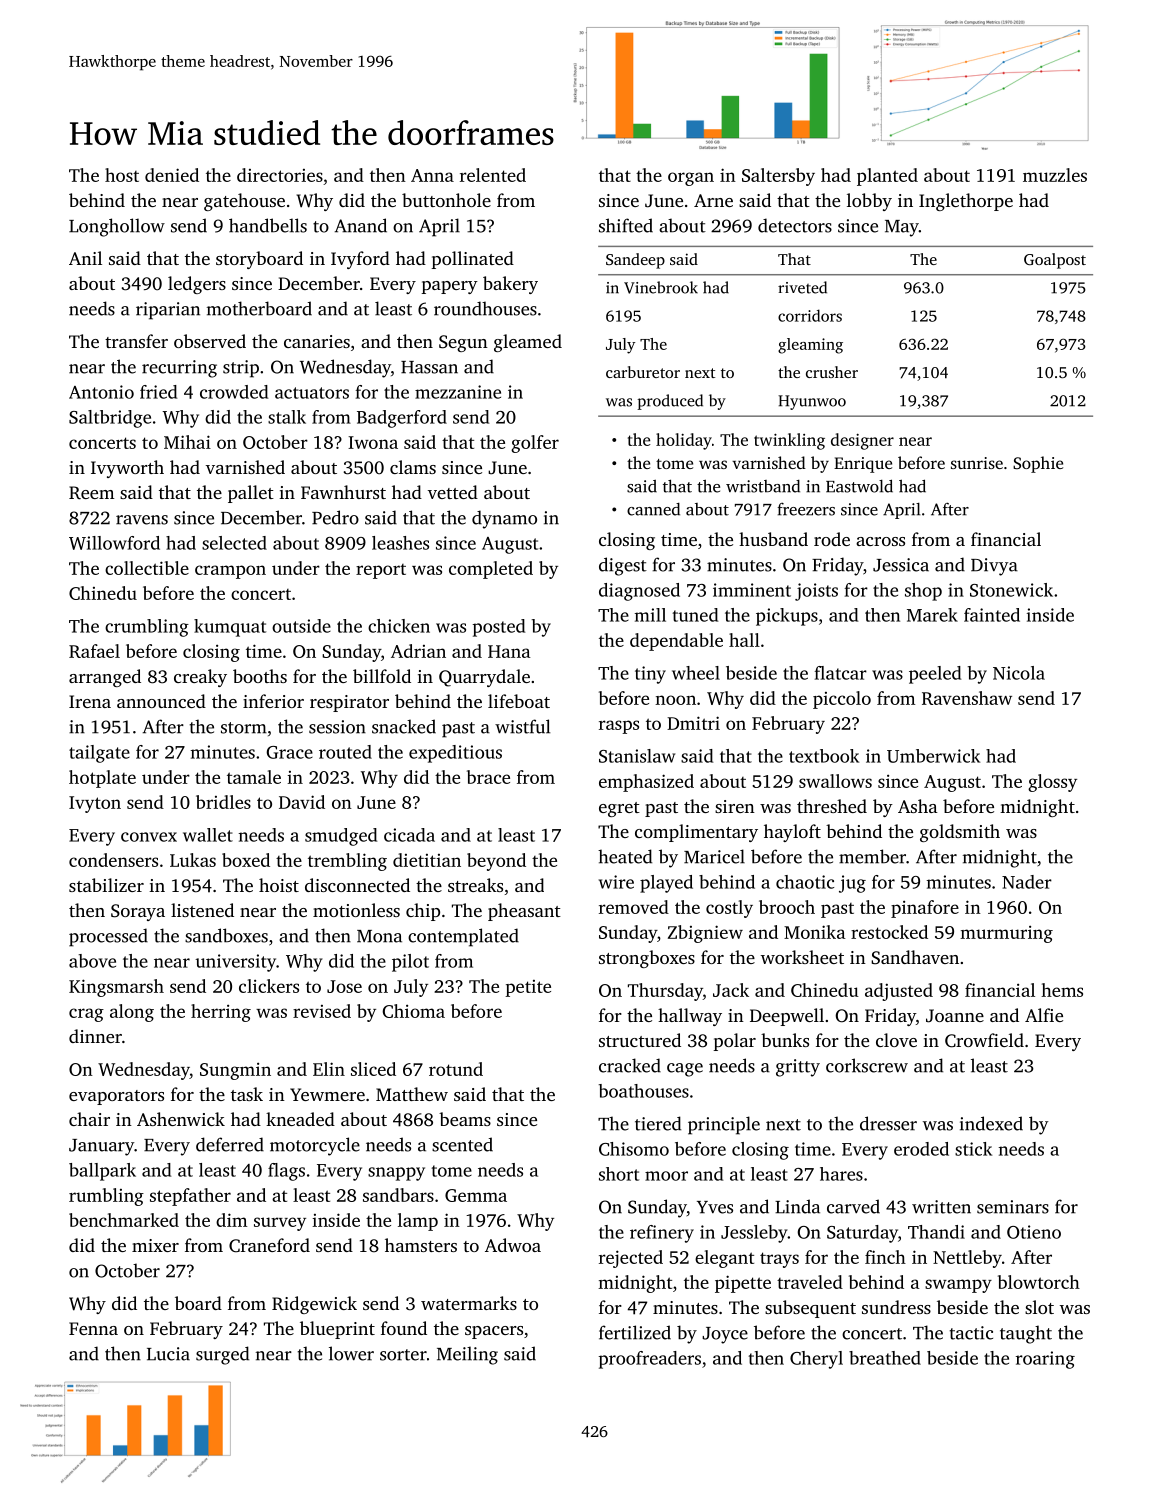 The image size is (1162, 1504). I want to click on relented, so click(493, 175).
